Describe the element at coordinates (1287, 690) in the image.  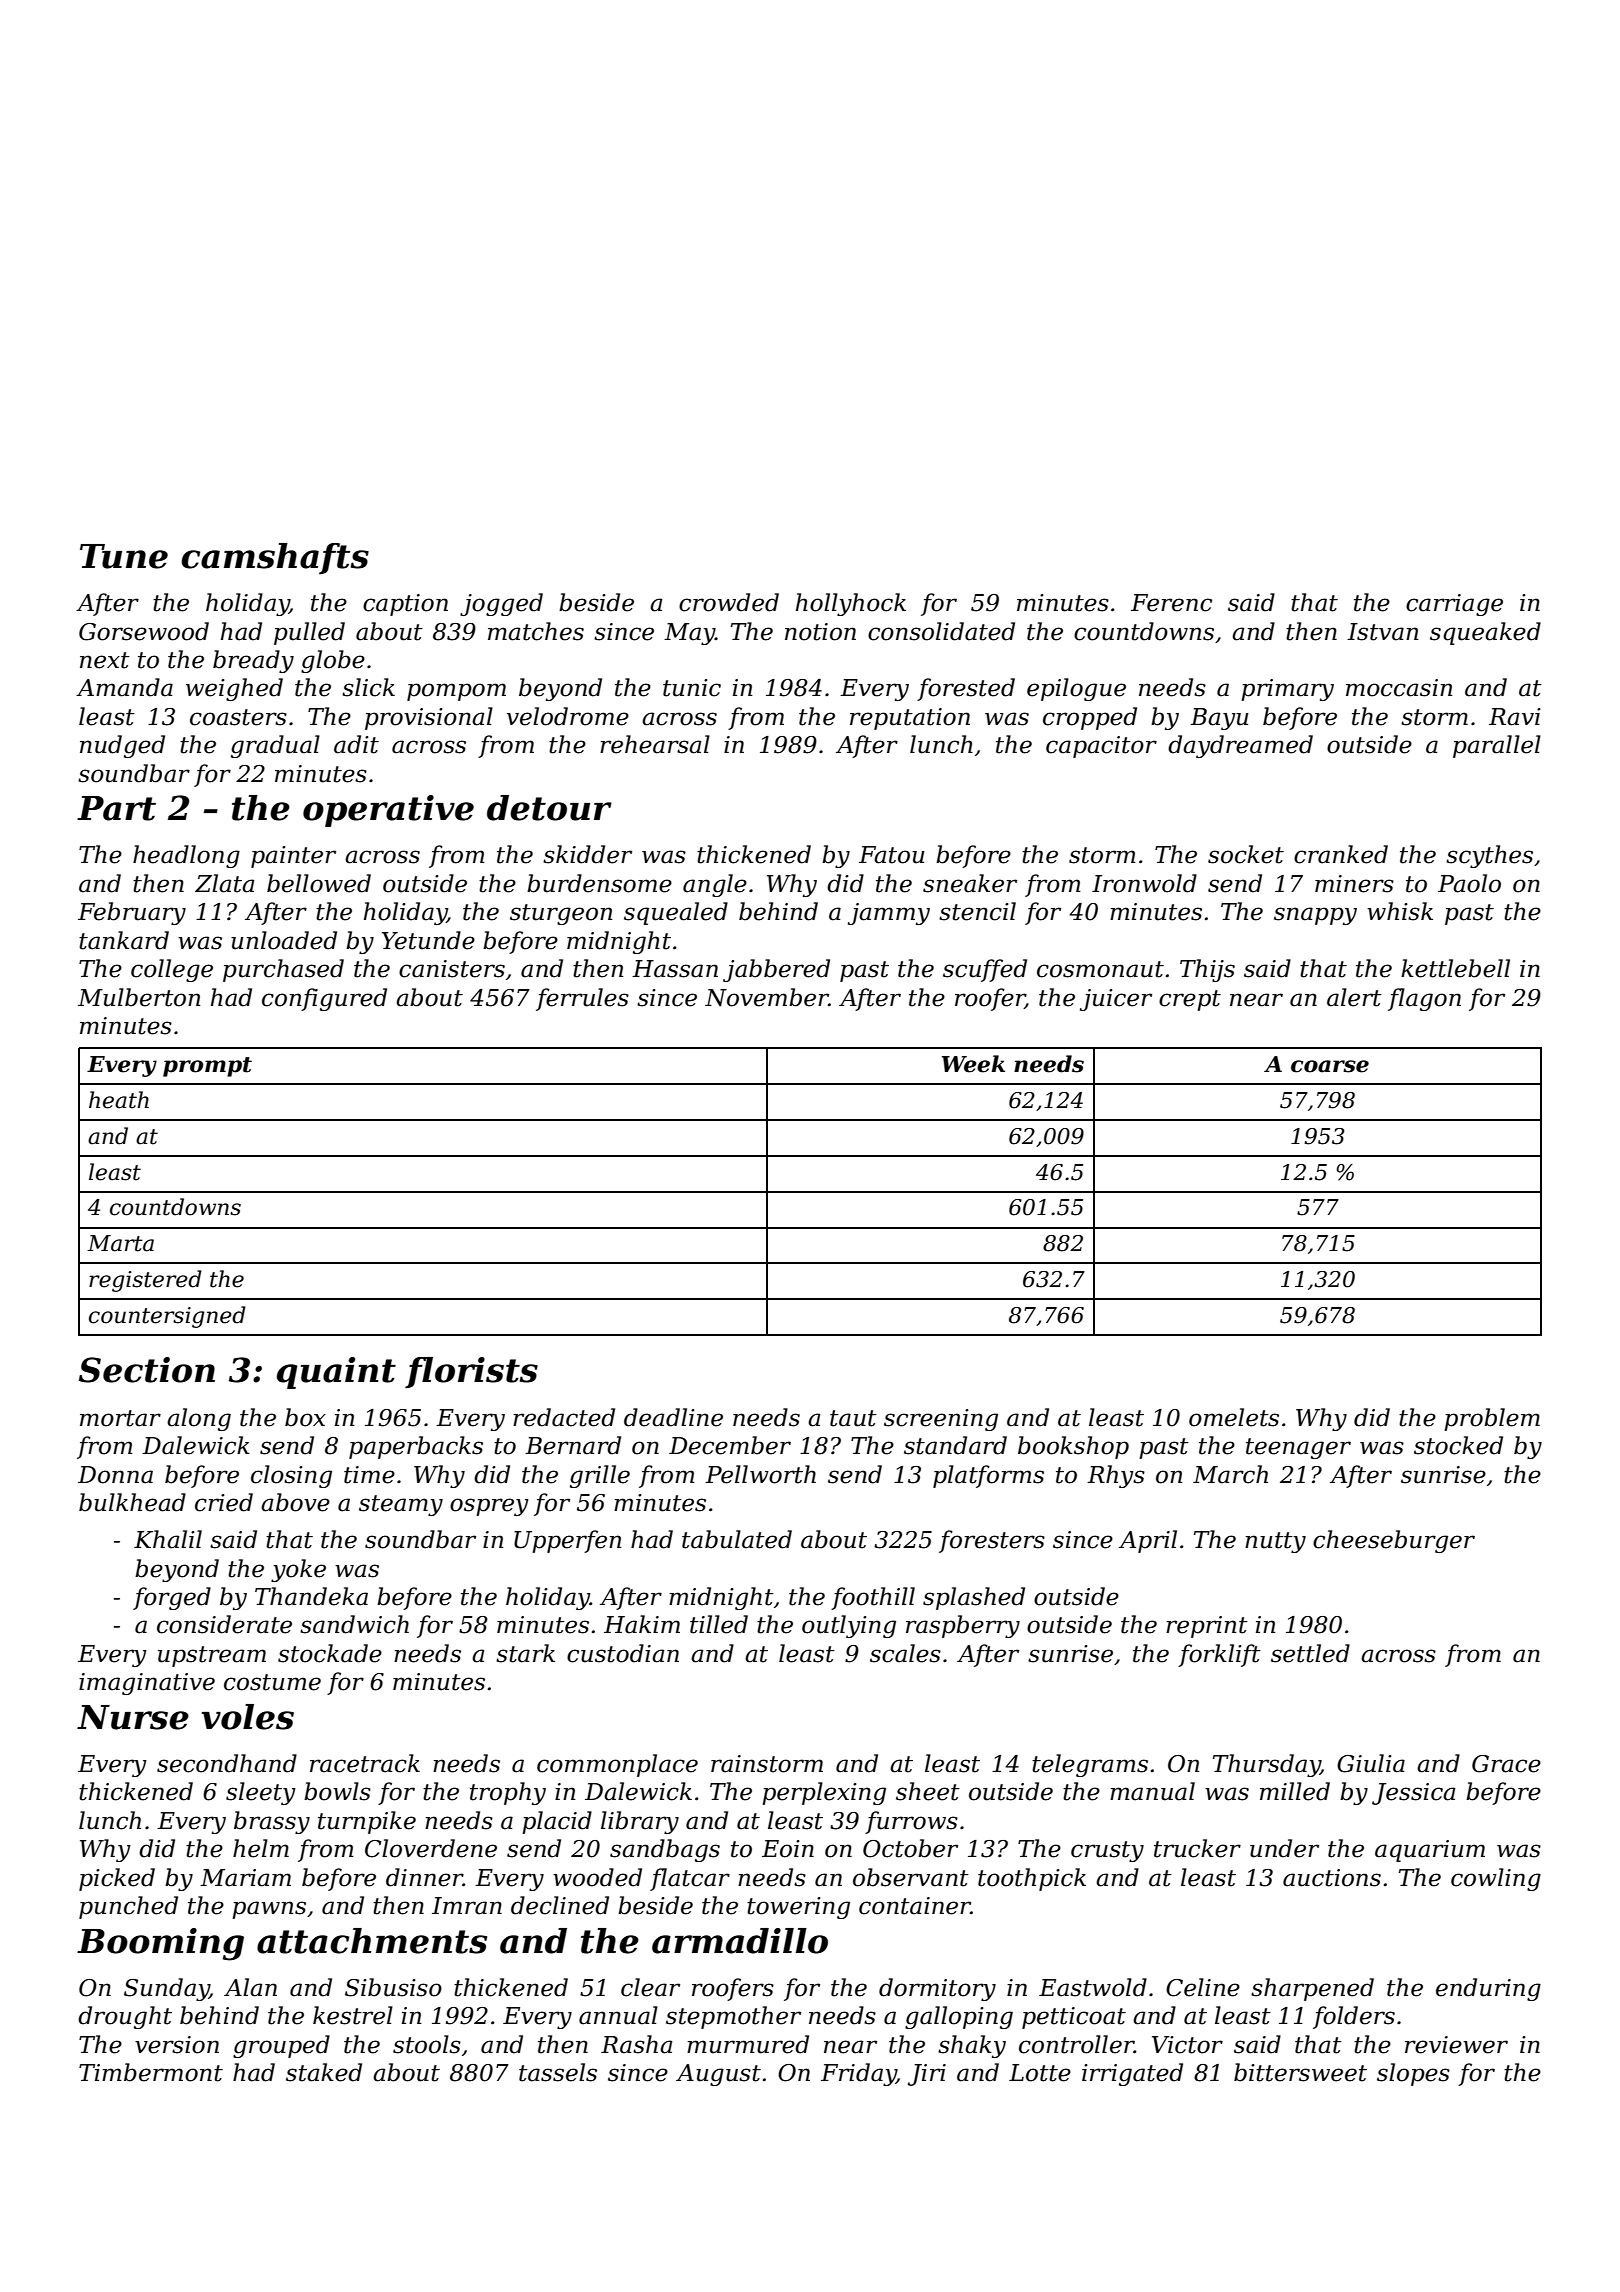
I see `primary` at that location.
